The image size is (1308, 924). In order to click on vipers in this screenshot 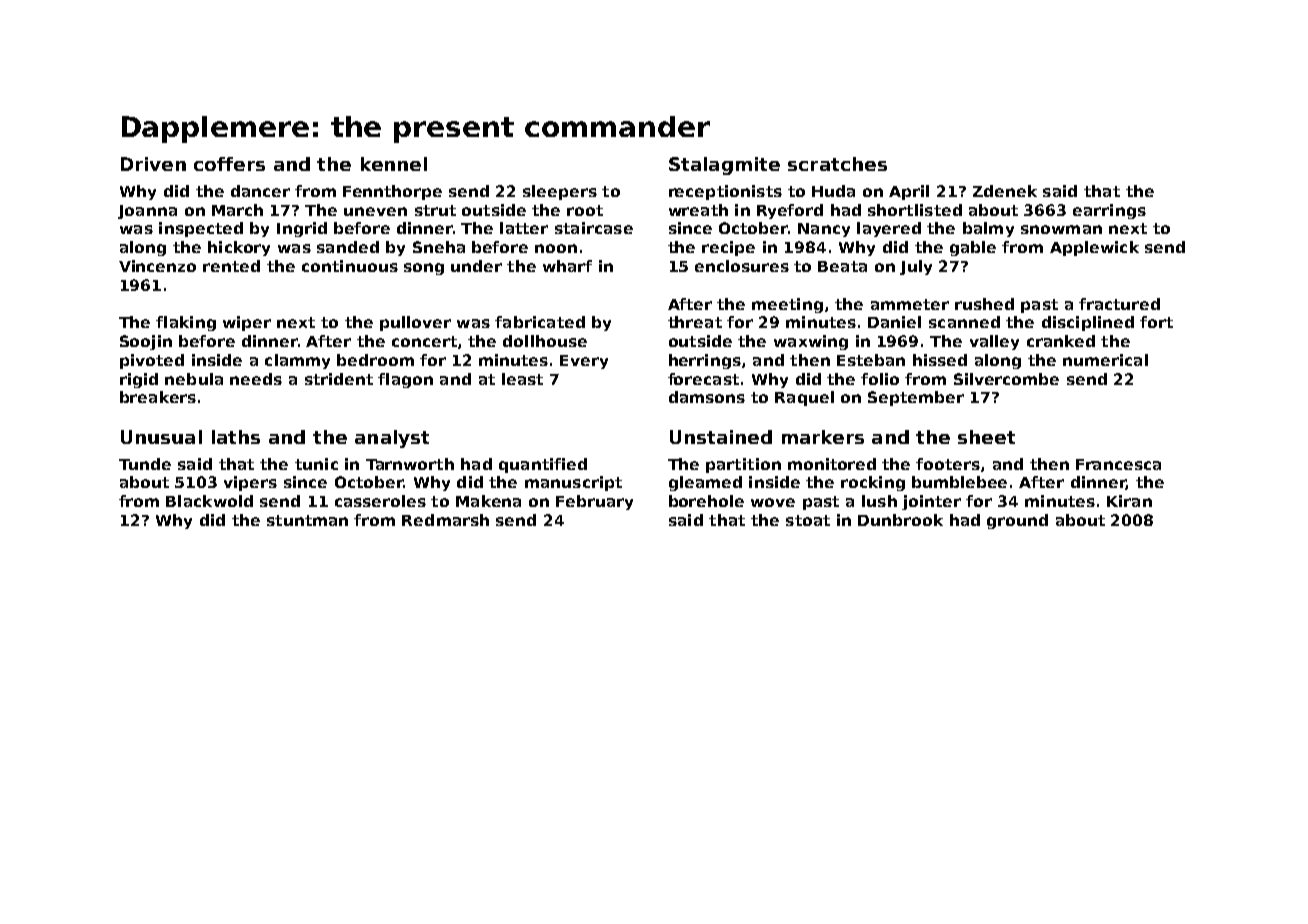, I will do `click(250, 483)`.
